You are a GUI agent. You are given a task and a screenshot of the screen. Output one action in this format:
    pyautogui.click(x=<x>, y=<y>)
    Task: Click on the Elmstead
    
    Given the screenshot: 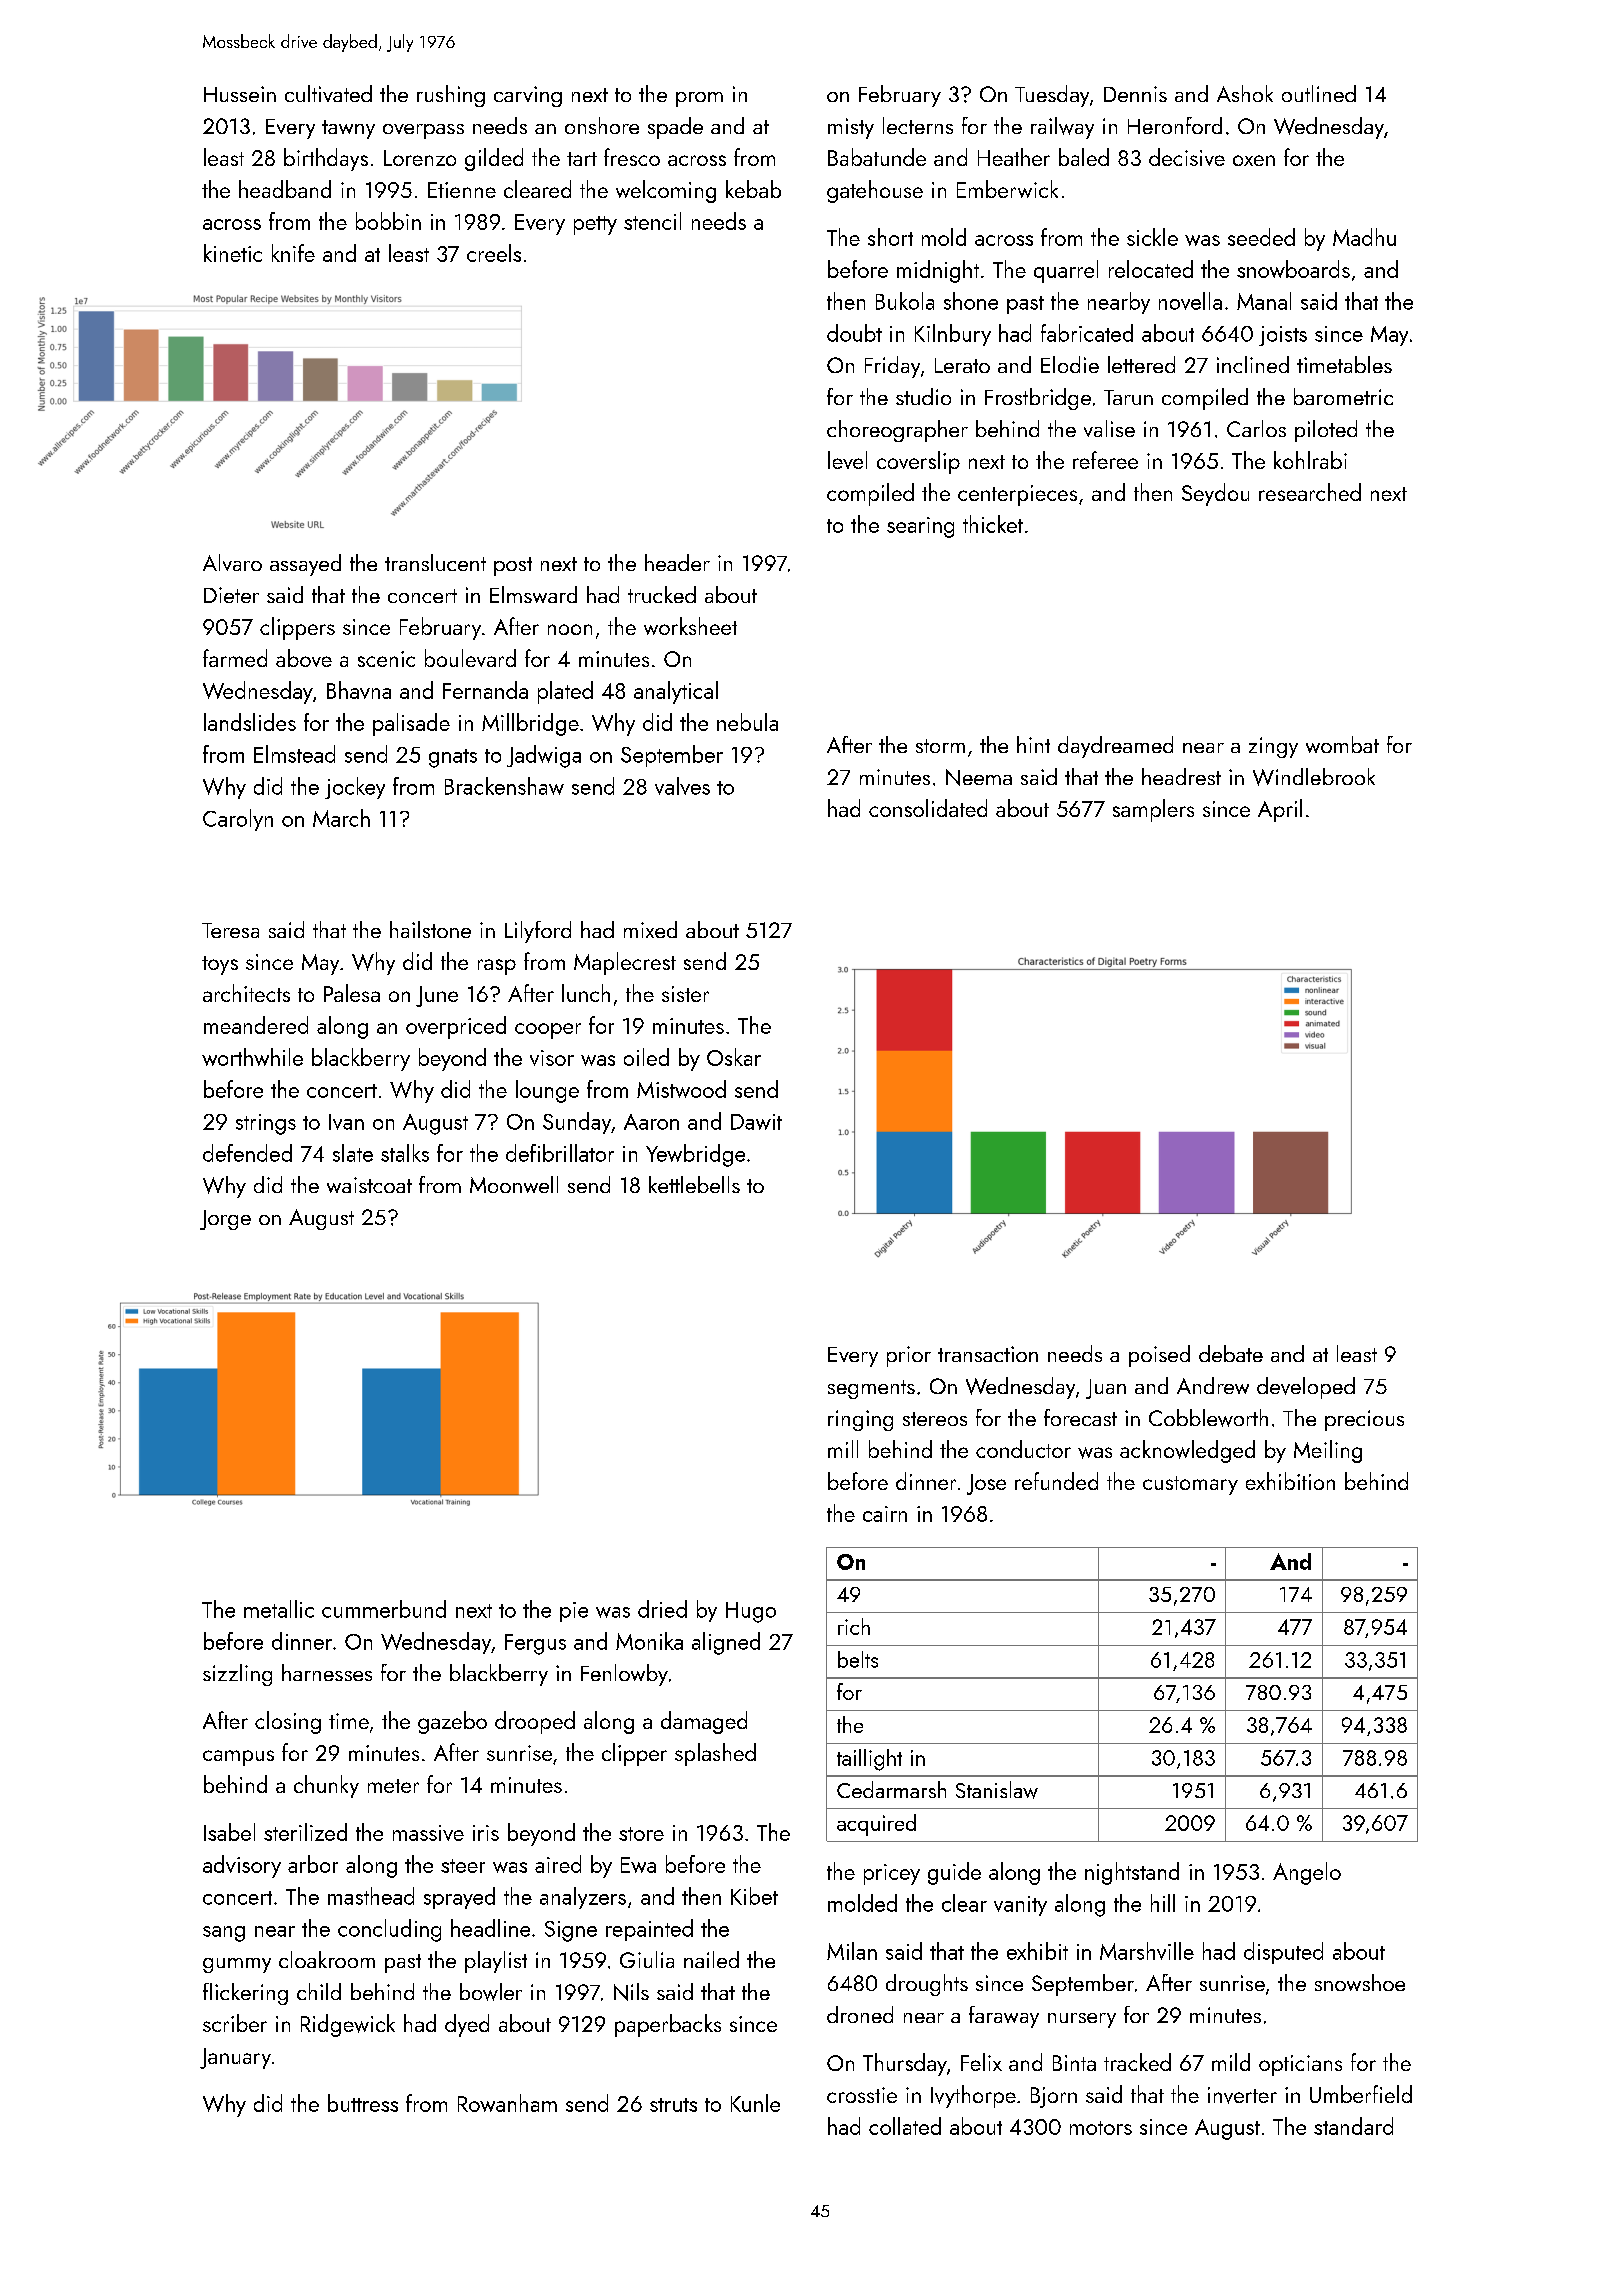 What is the action you would take?
    pyautogui.click(x=294, y=754)
